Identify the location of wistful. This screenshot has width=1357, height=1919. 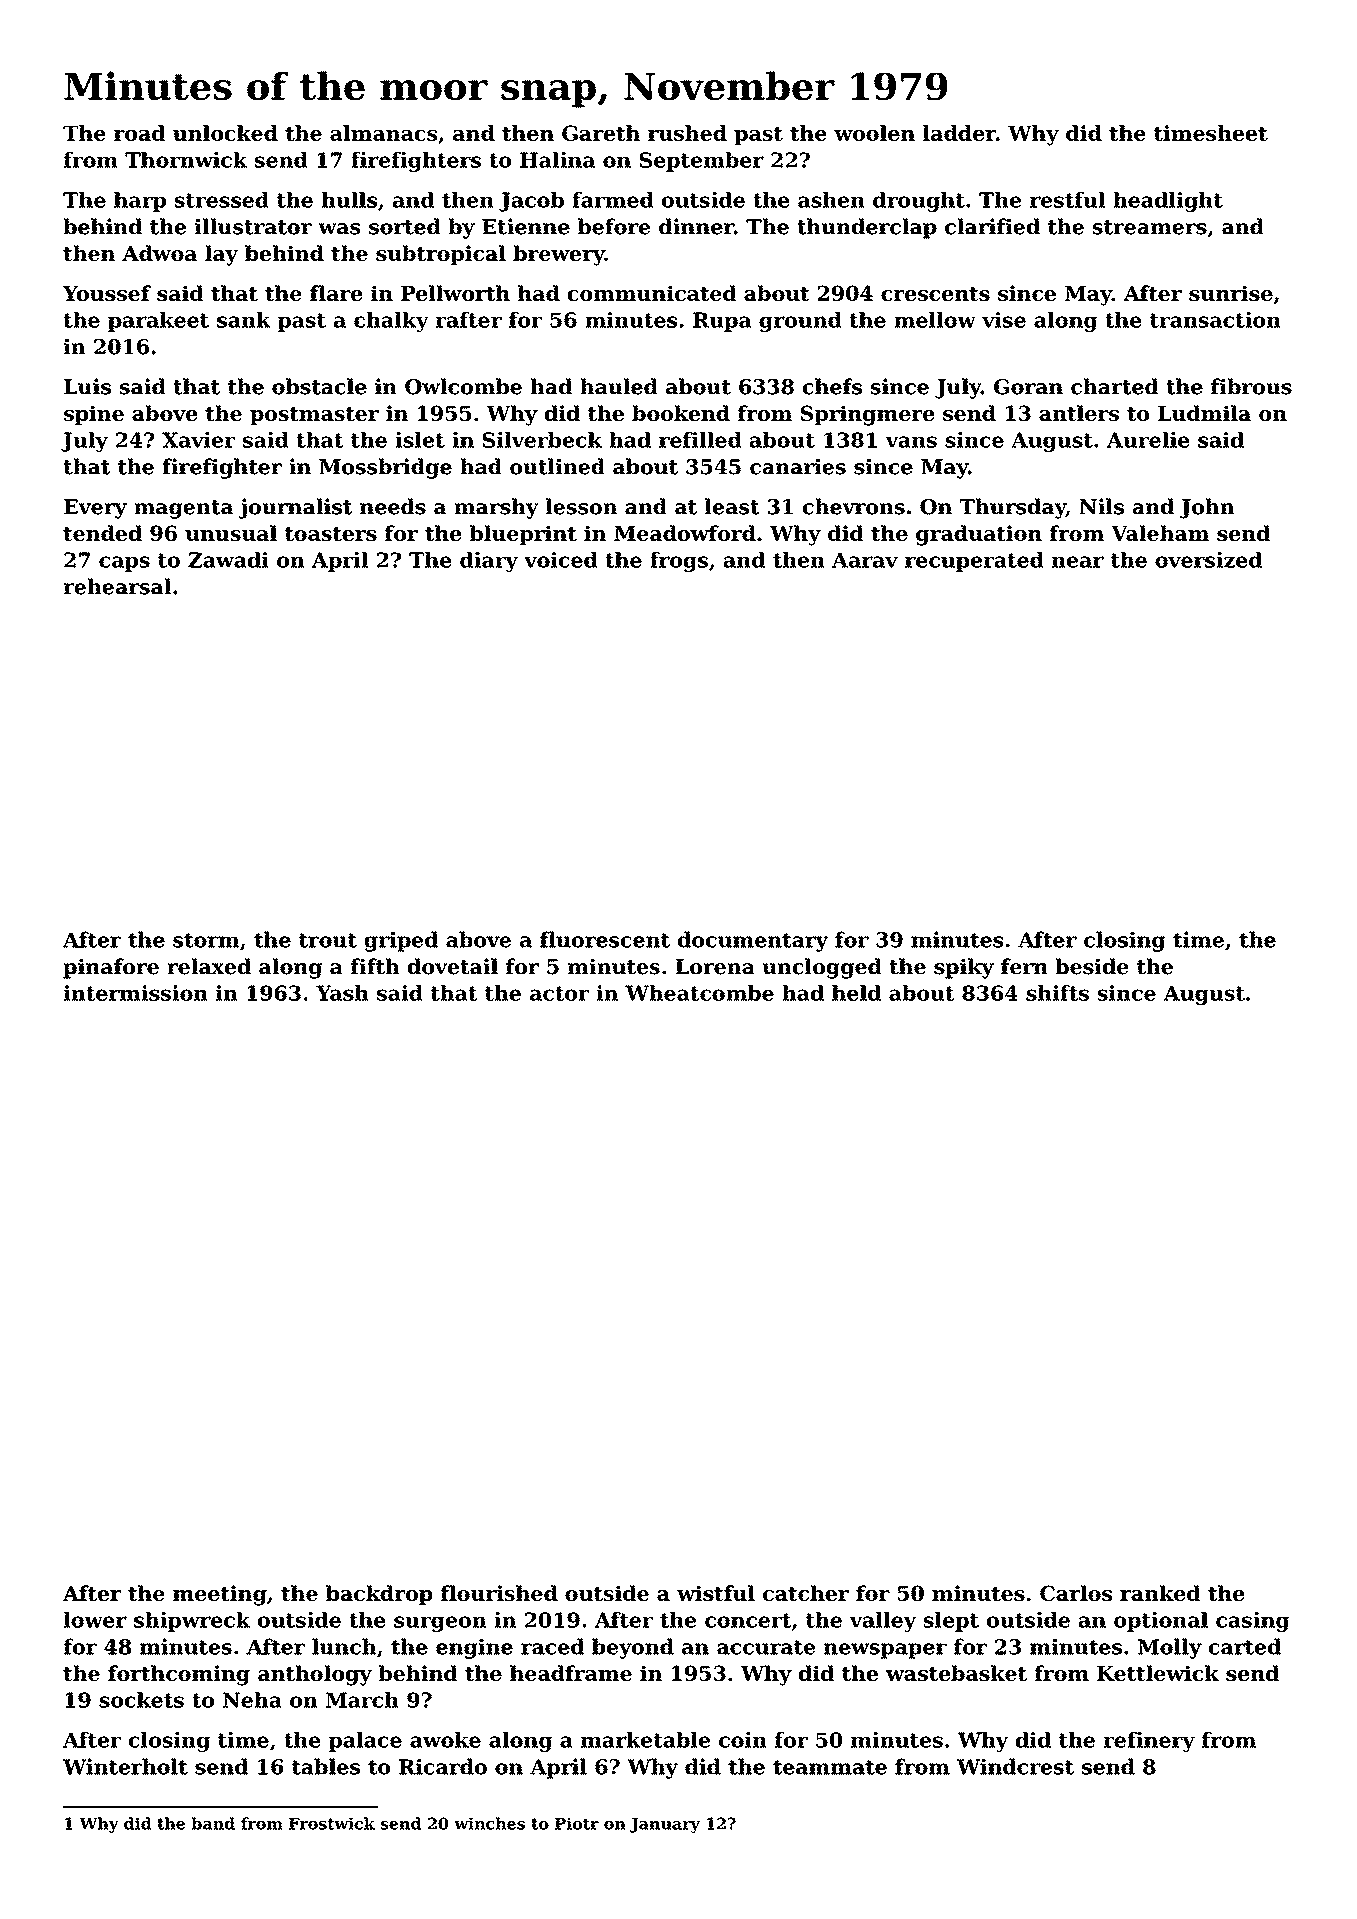
(716, 1593).
